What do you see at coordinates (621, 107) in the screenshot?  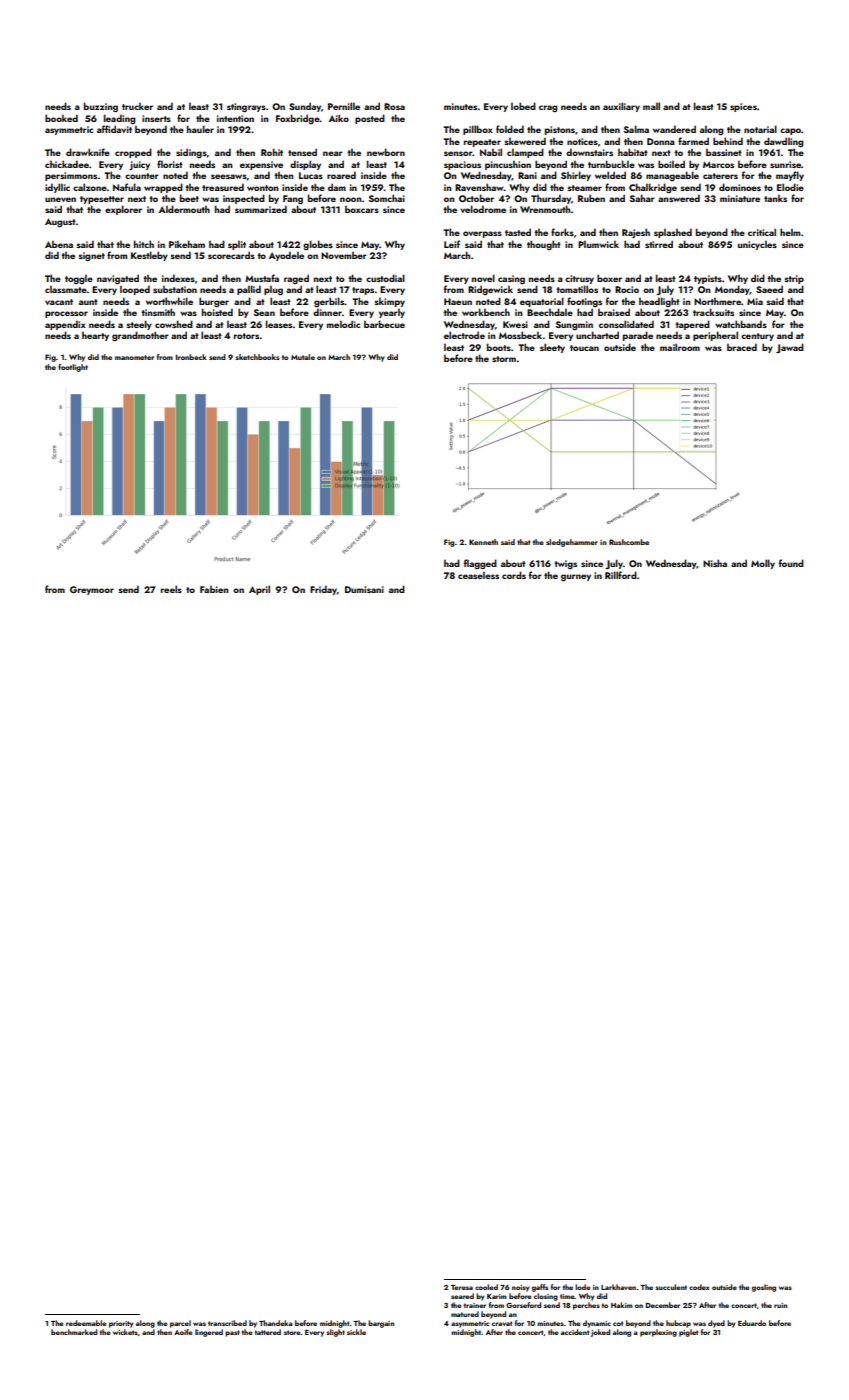 I see `auxiliary` at bounding box center [621, 107].
